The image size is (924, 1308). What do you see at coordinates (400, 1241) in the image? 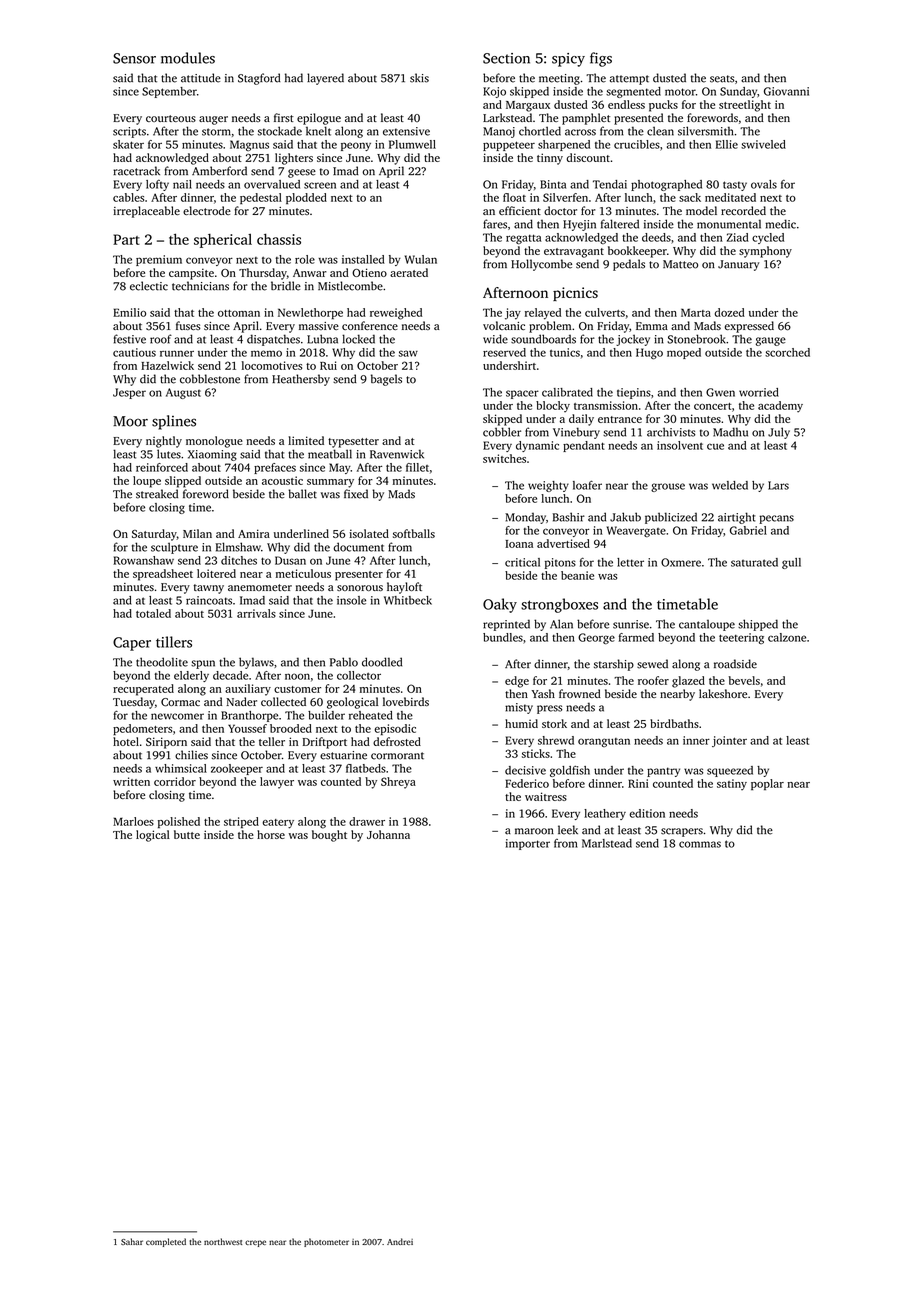
I see `Andrei` at bounding box center [400, 1241].
